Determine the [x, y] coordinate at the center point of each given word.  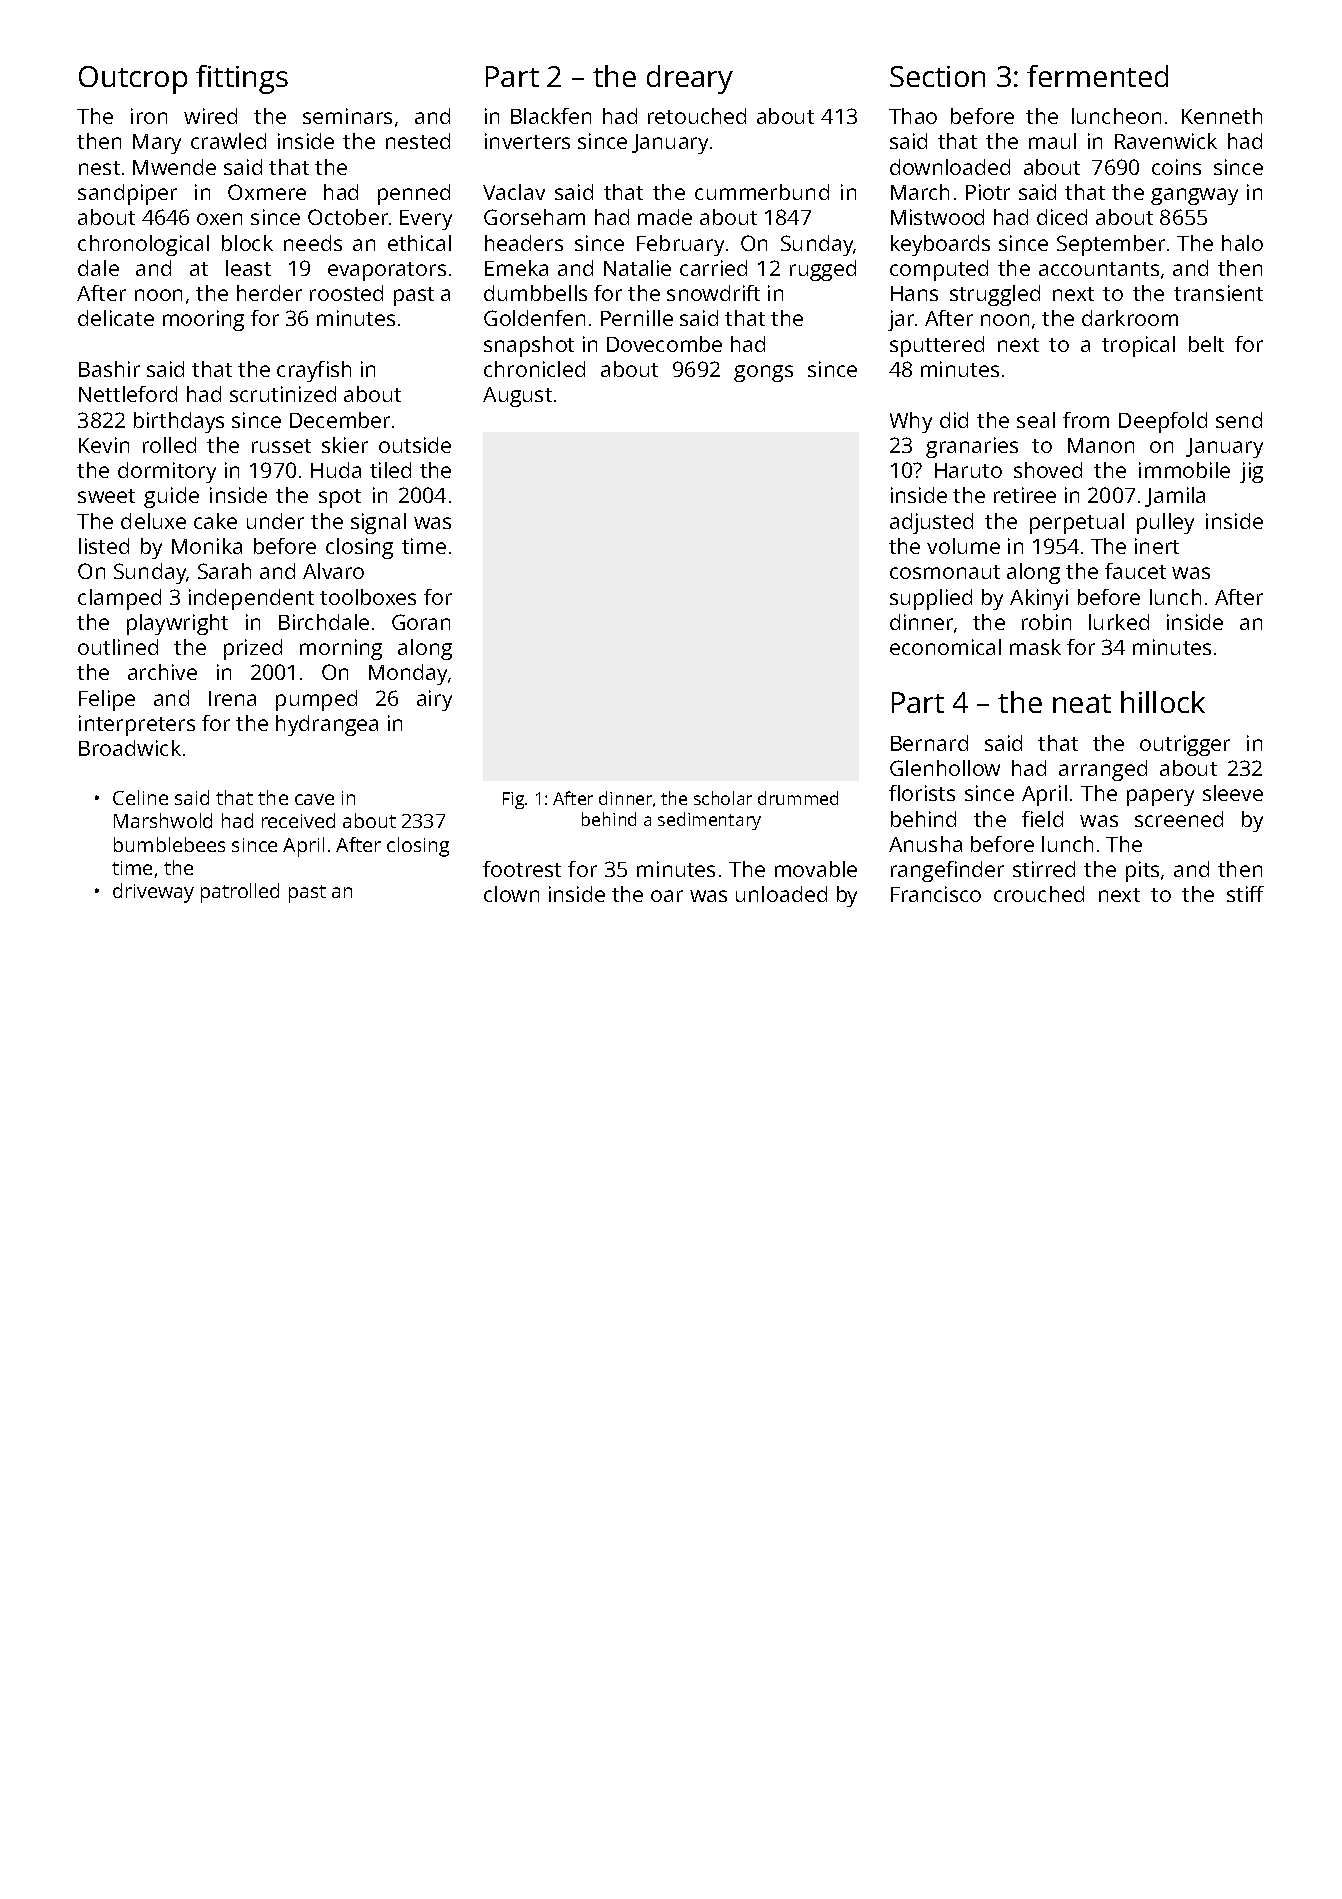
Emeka [516, 268]
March [920, 192]
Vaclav [514, 192]
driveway [153, 893]
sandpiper [127, 194]
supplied [931, 599]
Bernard [929, 743]
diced [1062, 217]
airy [434, 700]
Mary [157, 144]
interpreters [137, 725]
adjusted [931, 523]
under [275, 521]
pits [1142, 871]
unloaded [781, 894]
